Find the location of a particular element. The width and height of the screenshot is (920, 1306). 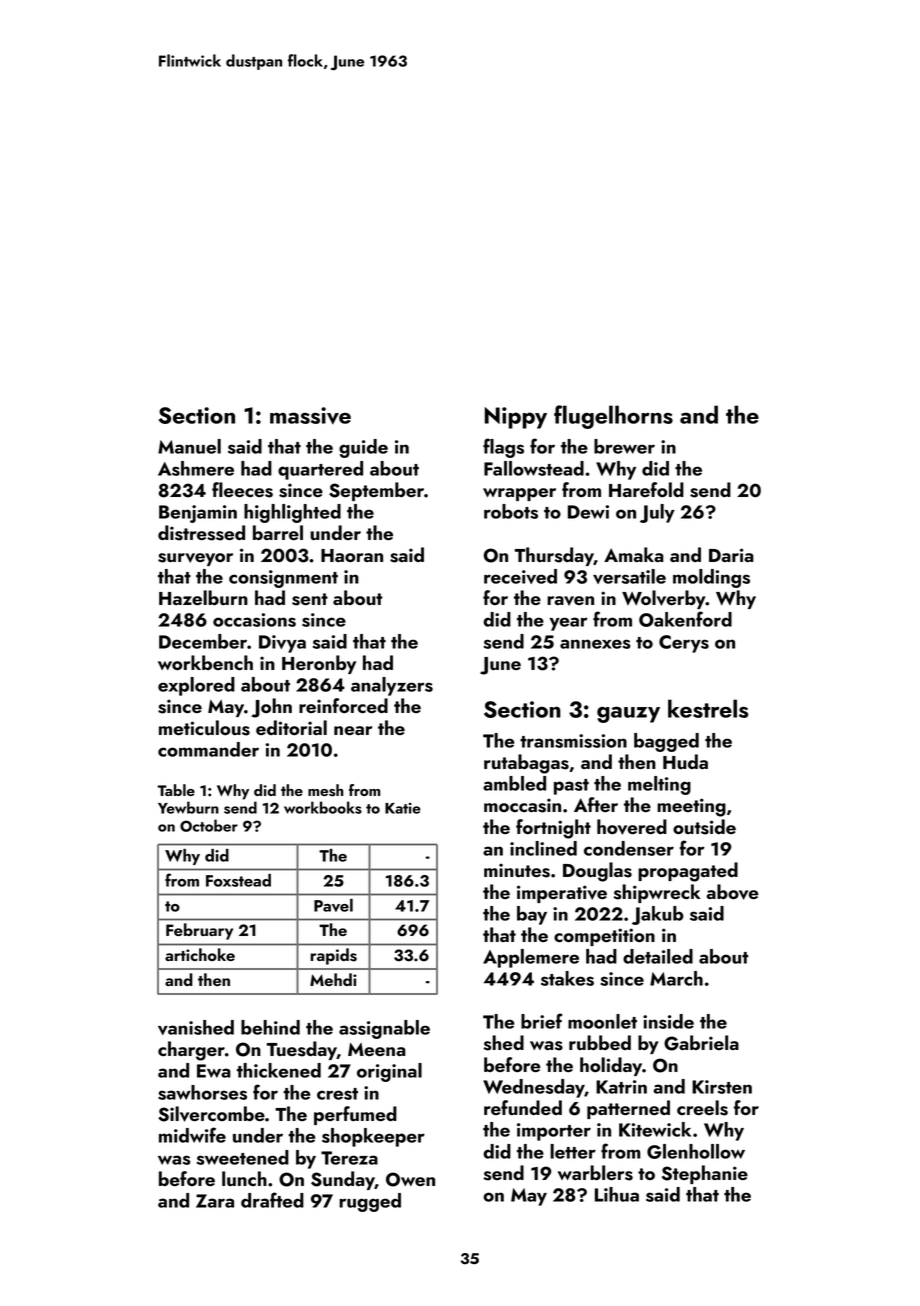

brewer is located at coordinates (624, 446).
